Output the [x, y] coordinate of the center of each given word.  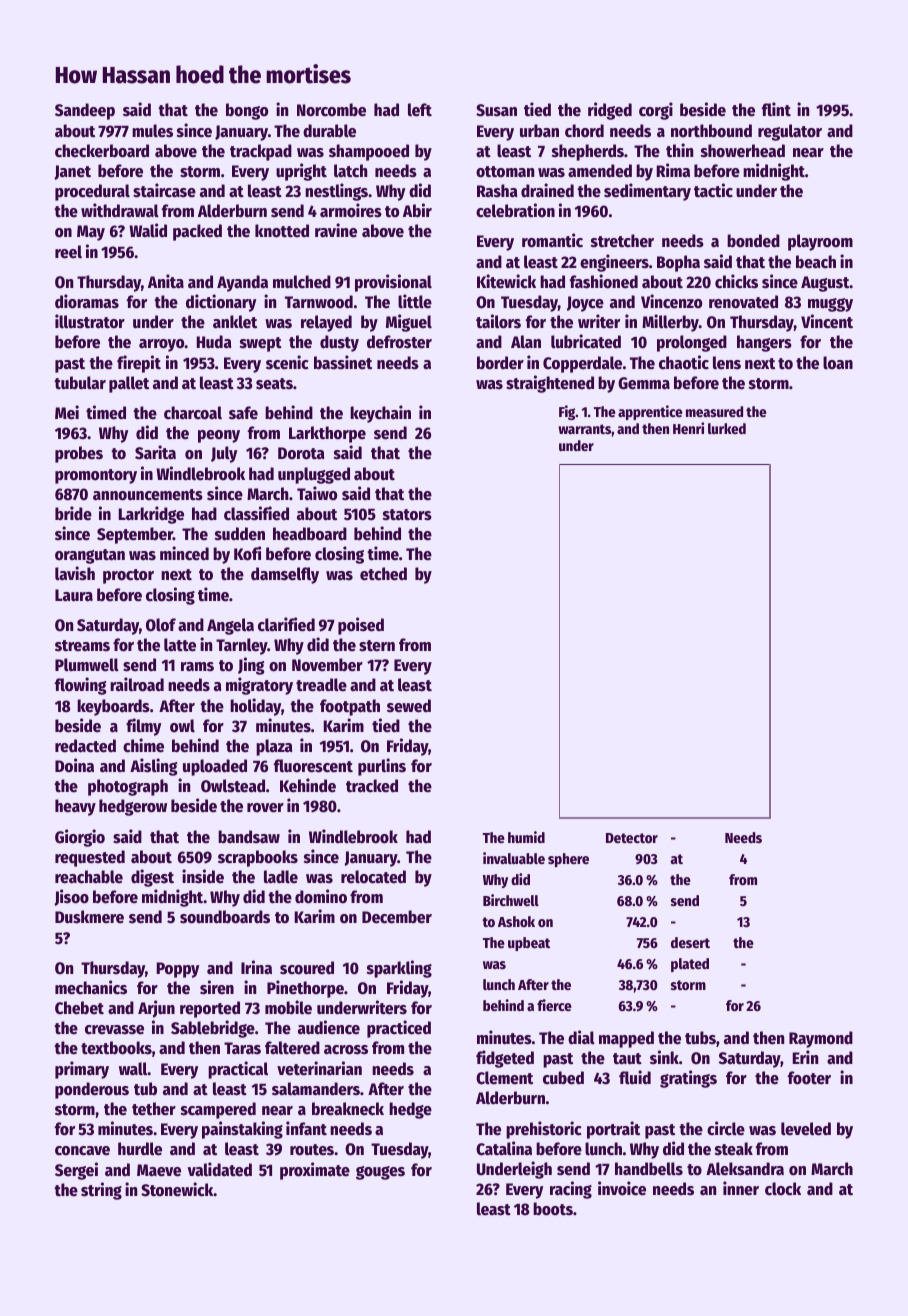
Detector [632, 838]
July [224, 454]
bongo [247, 111]
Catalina [504, 1148]
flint [776, 109]
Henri [688, 428]
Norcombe [331, 110]
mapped [626, 1039]
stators [407, 515]
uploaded [215, 767]
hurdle [140, 1149]
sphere [568, 860]
